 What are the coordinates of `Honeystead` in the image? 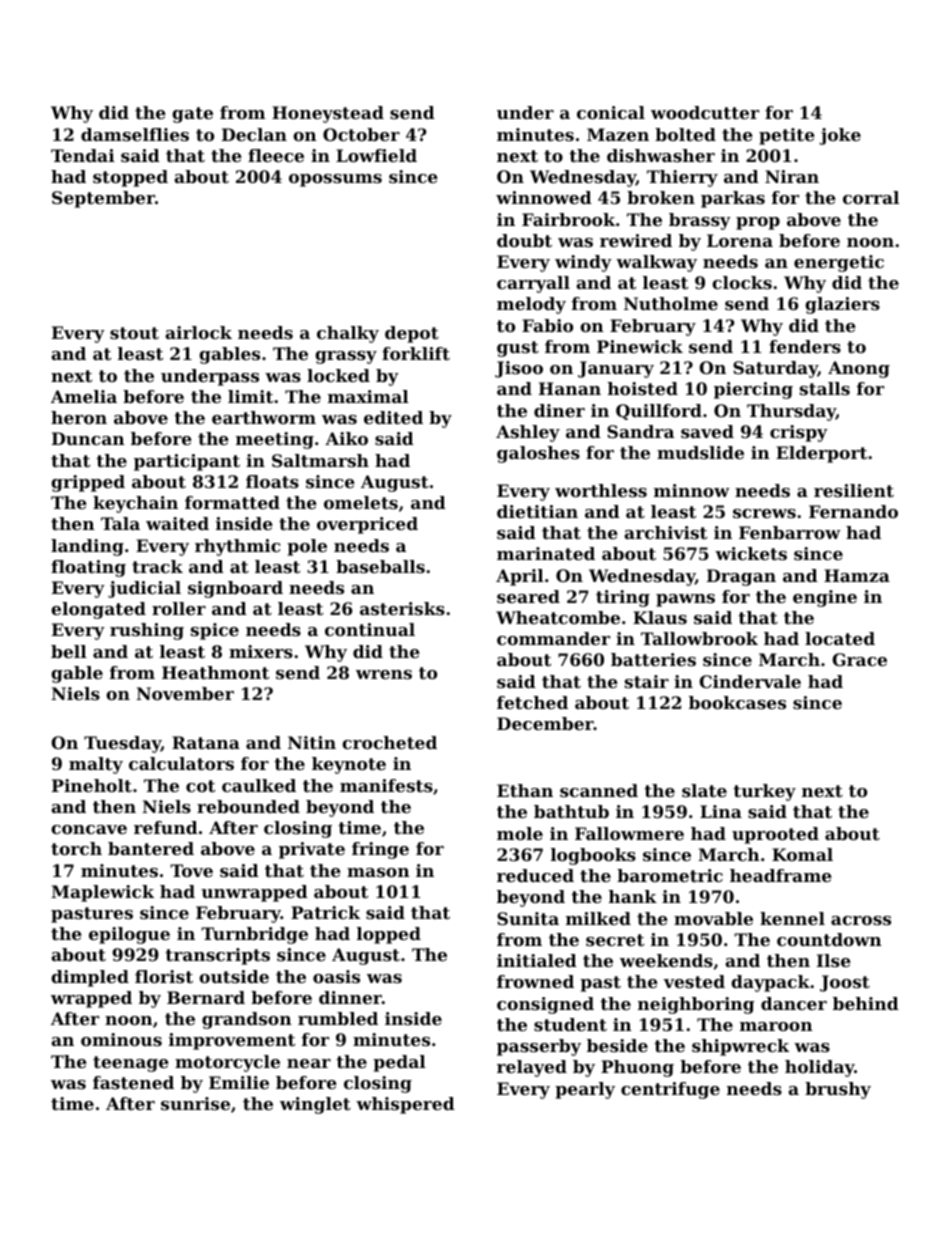 It's located at (328, 114).
